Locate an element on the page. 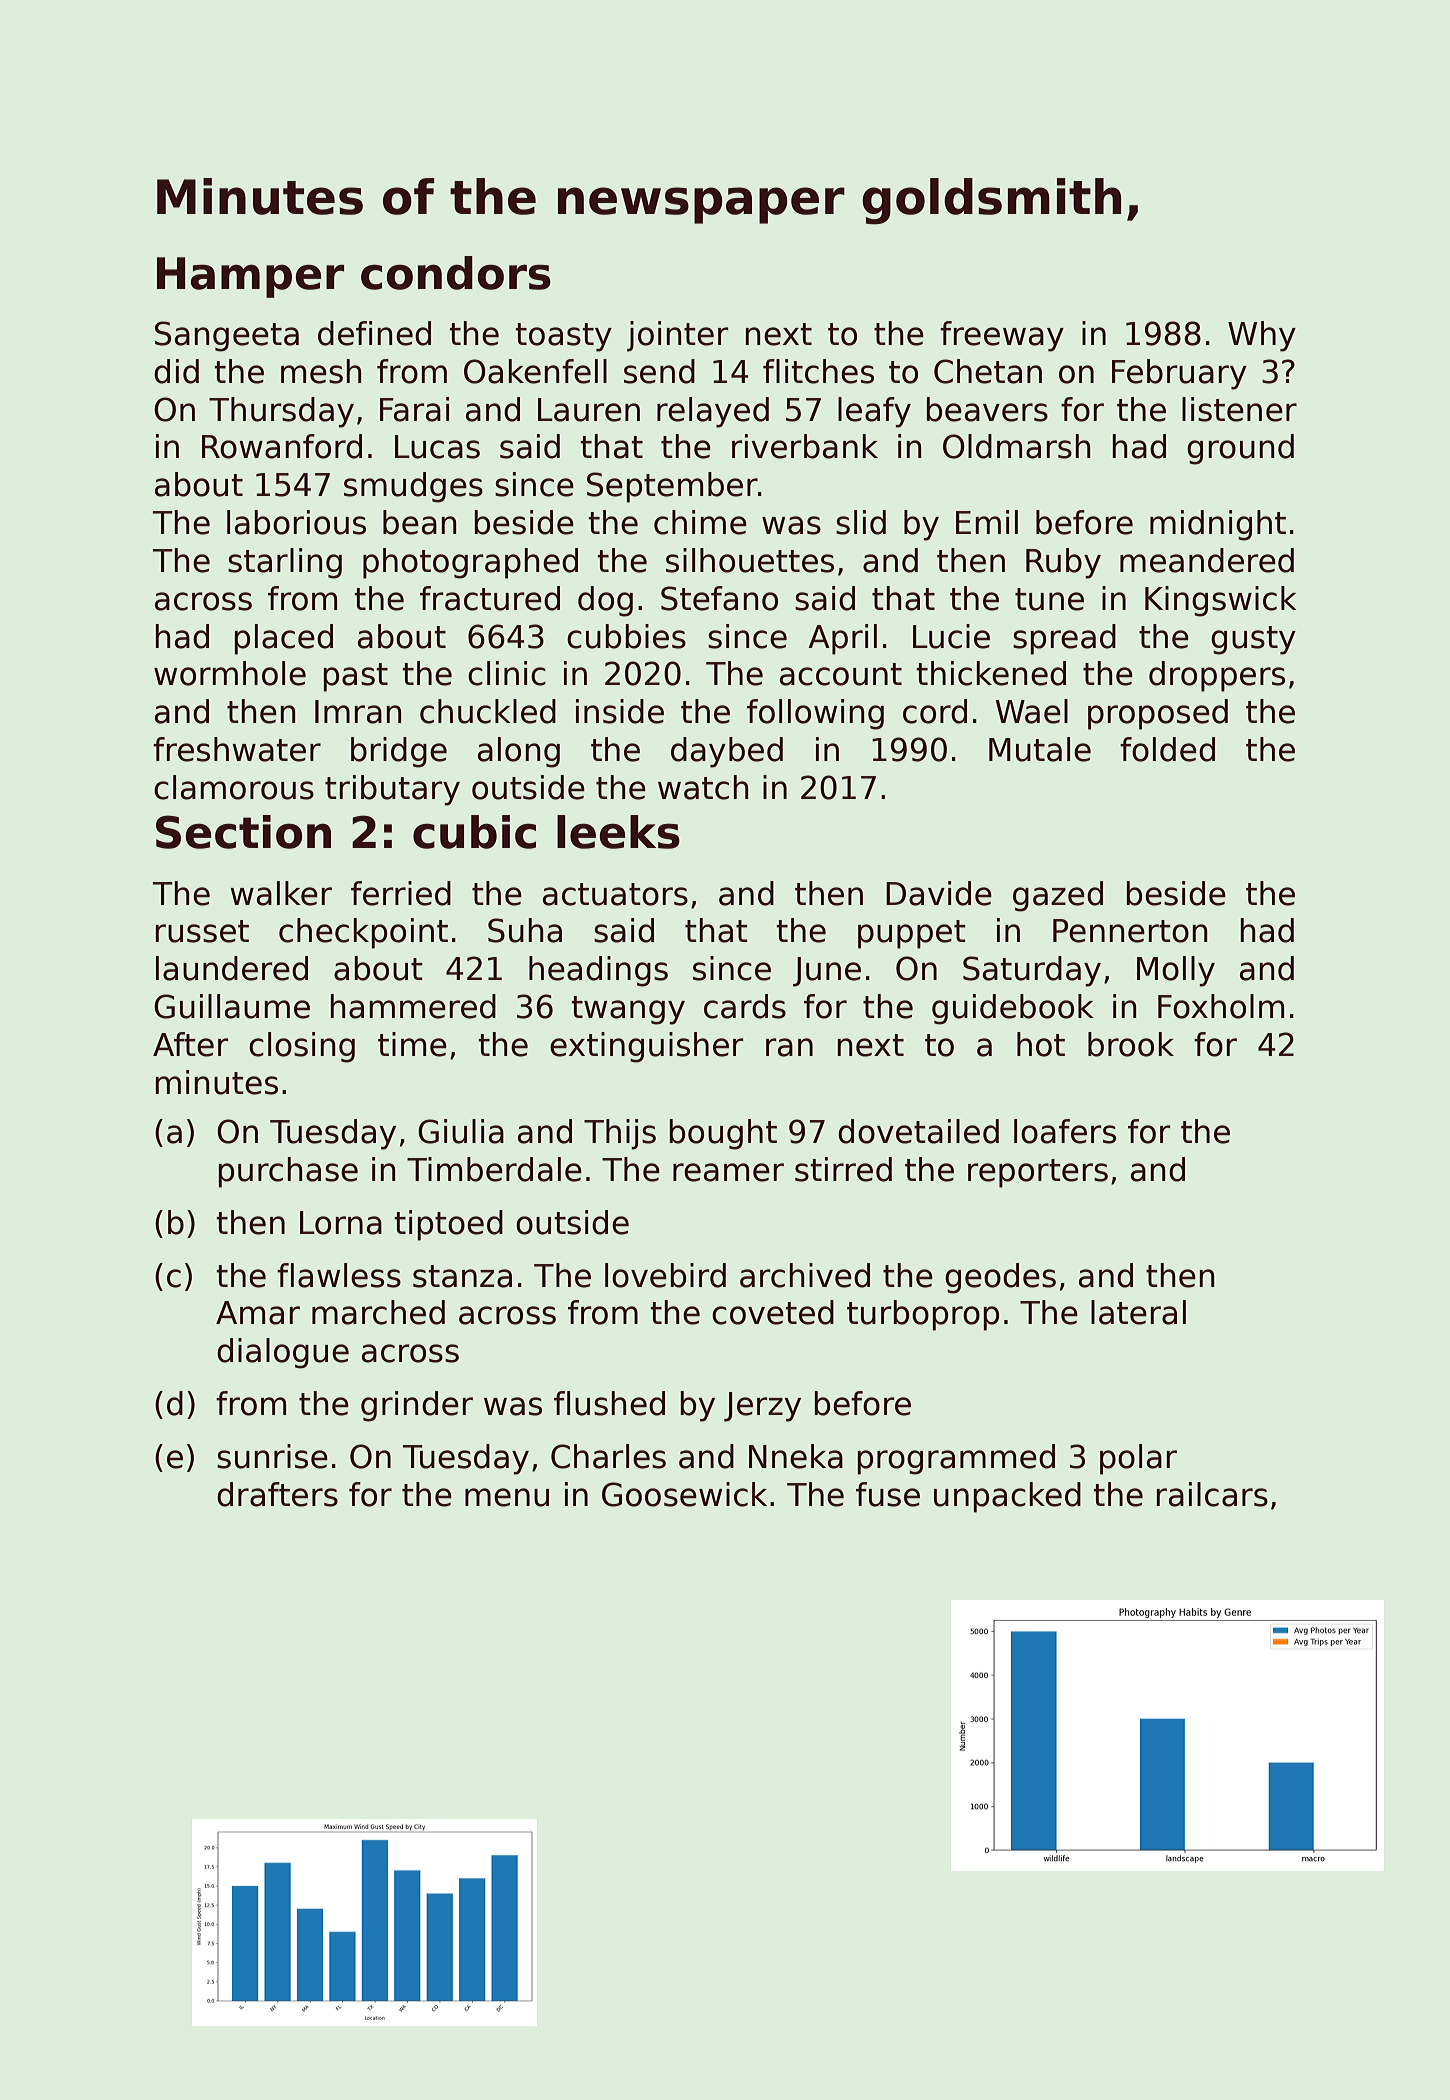 This image has width=1450, height=2100. Section is located at coordinates (243, 832).
